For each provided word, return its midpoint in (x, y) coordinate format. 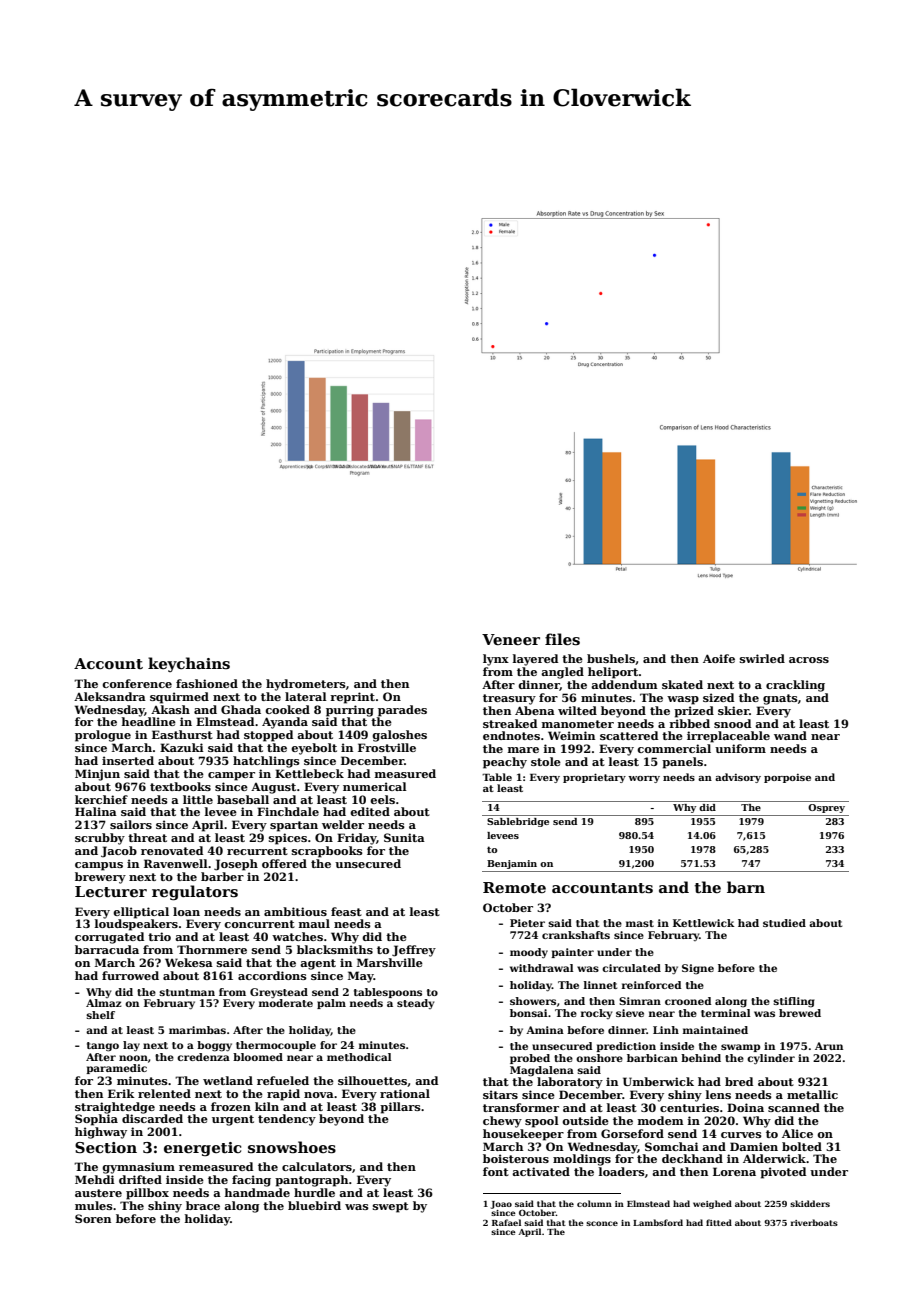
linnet (600, 985)
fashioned (207, 683)
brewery (100, 878)
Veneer (511, 639)
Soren (93, 1218)
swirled (762, 658)
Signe (698, 969)
